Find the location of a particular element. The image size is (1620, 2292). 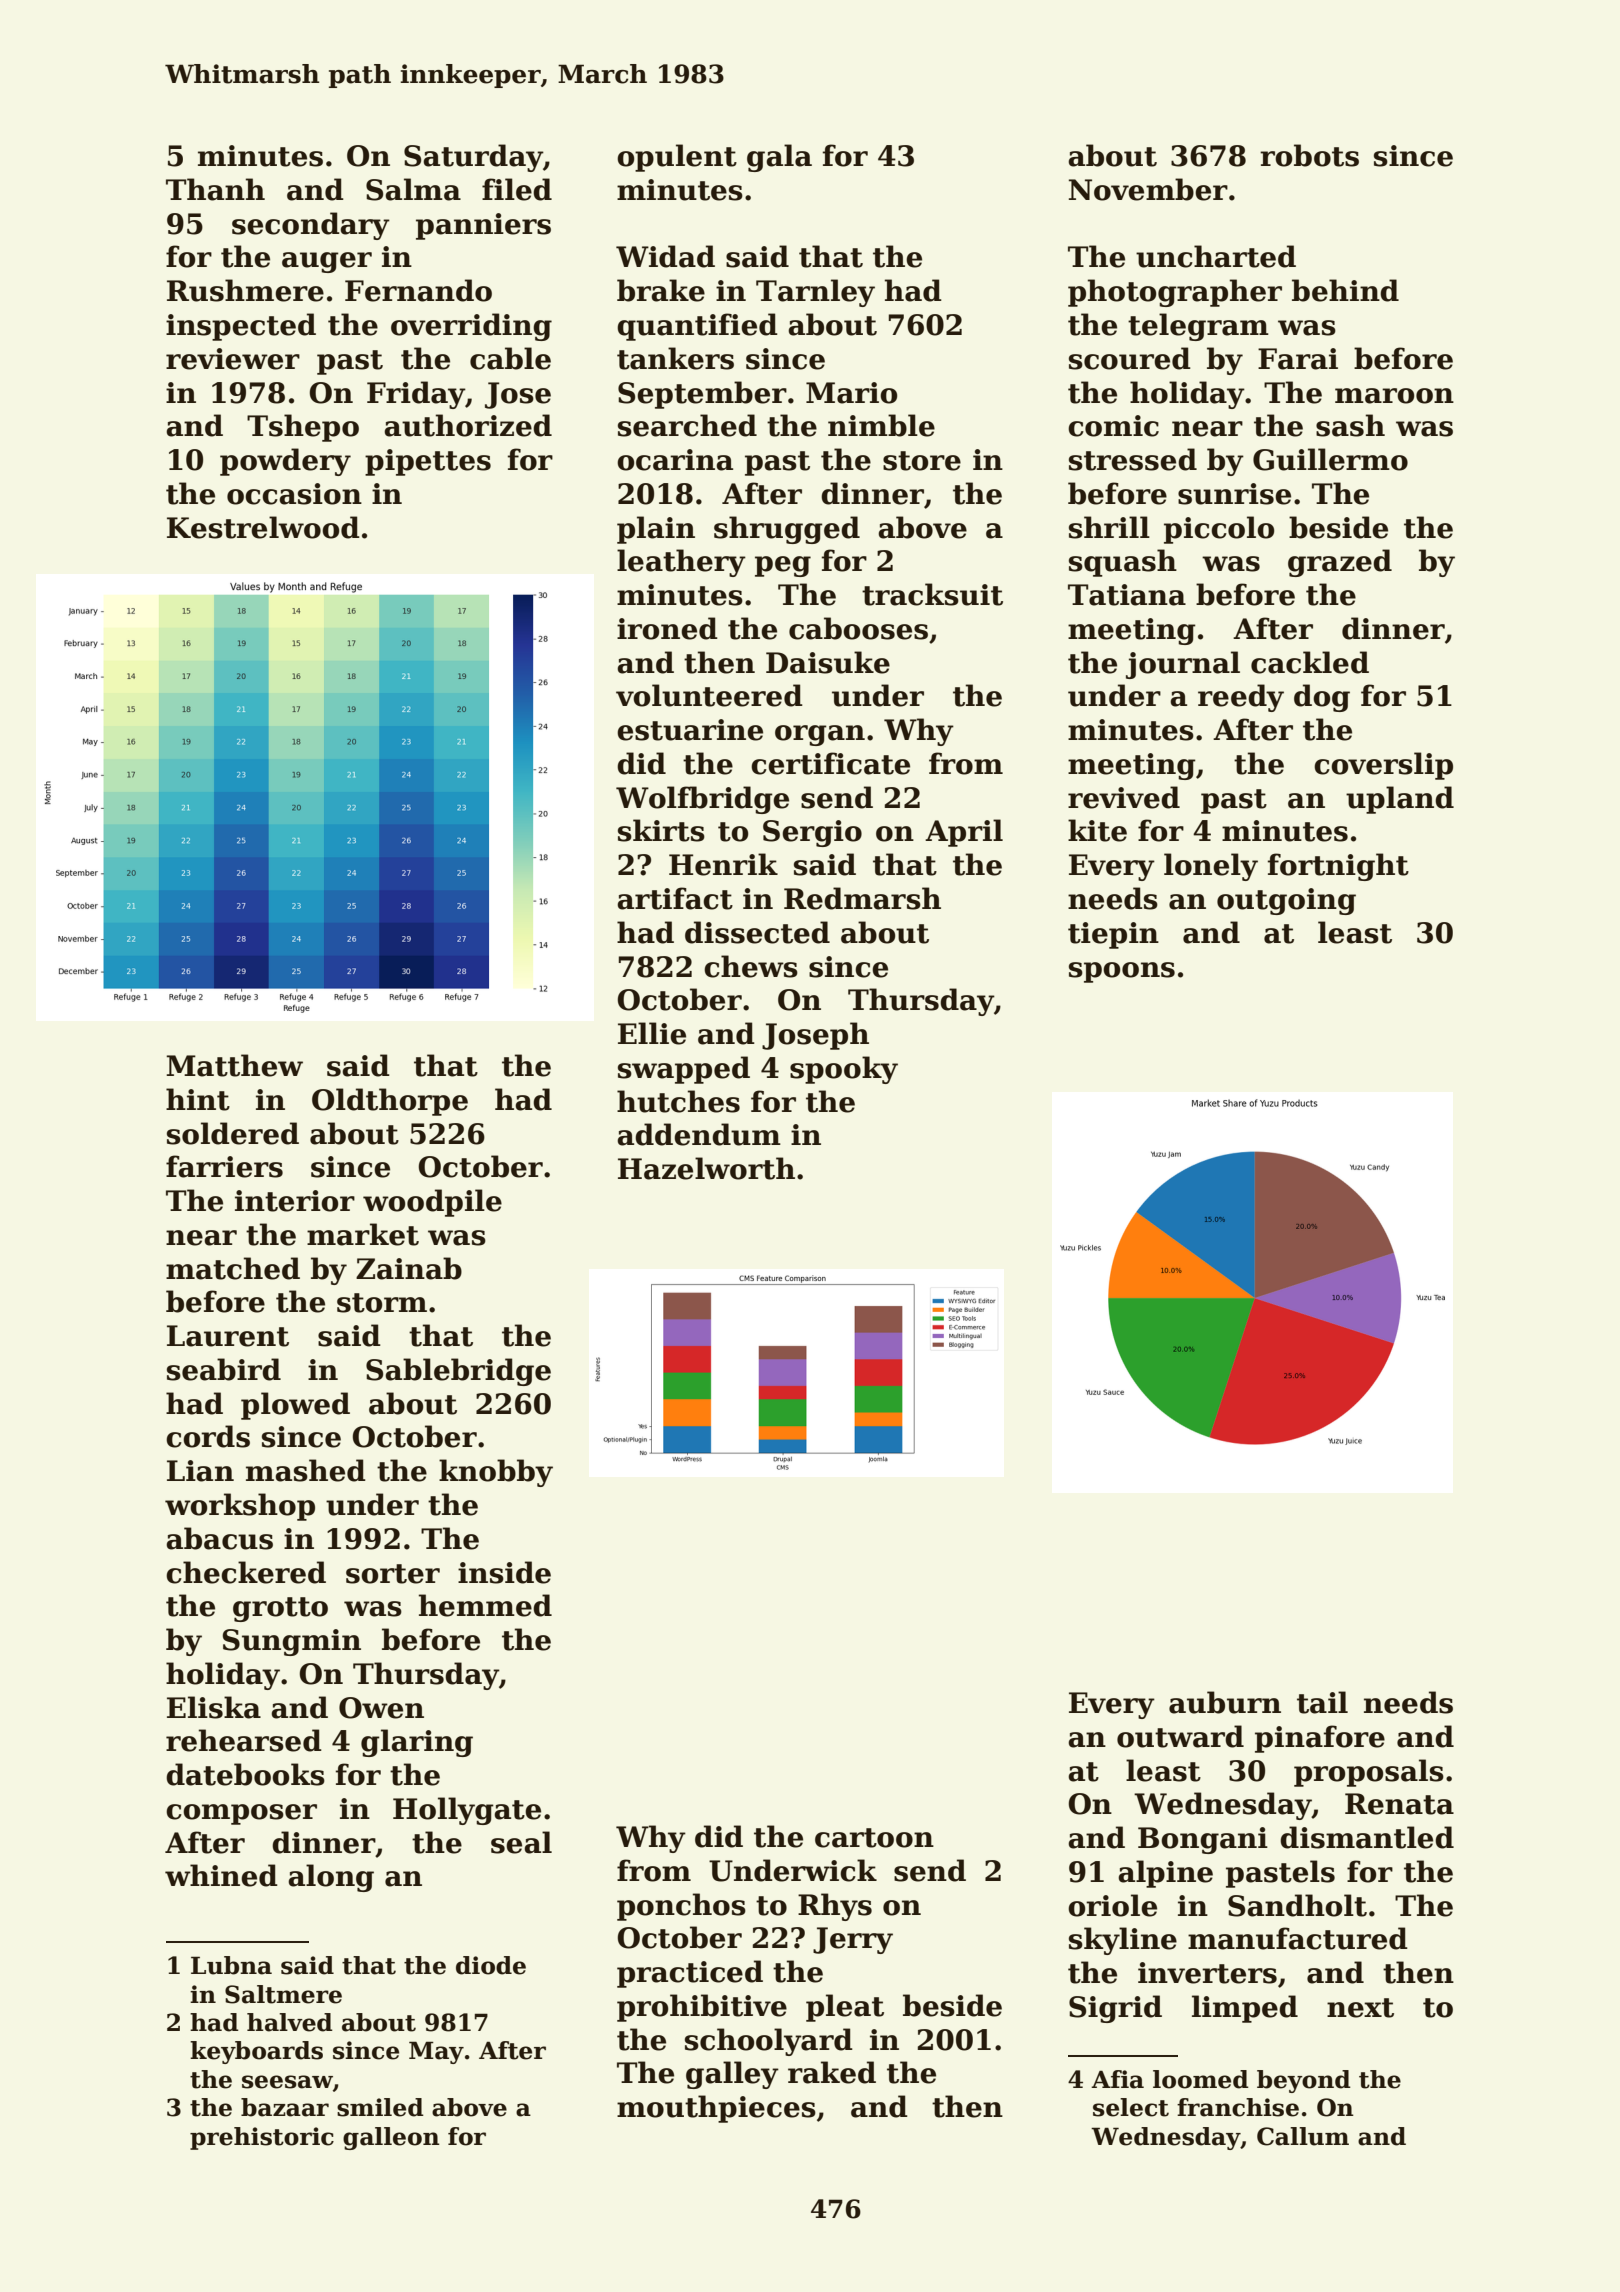

Hazelworth is located at coordinates (706, 1168).
